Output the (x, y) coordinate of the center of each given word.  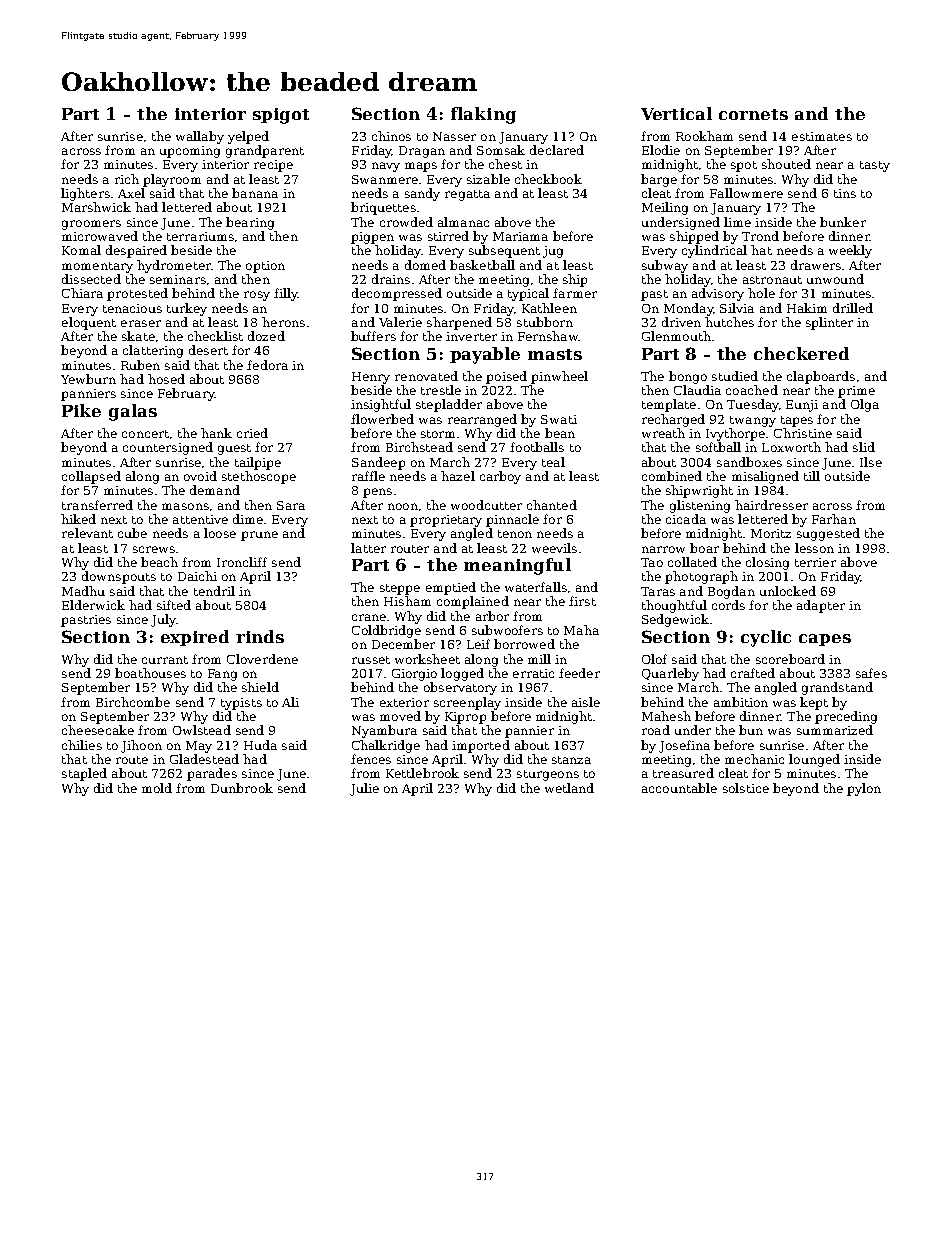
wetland (569, 788)
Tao (652, 562)
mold (157, 788)
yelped (248, 137)
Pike (81, 410)
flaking (483, 115)
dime (248, 519)
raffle (368, 476)
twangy (753, 421)
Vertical (676, 113)
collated (692, 562)
